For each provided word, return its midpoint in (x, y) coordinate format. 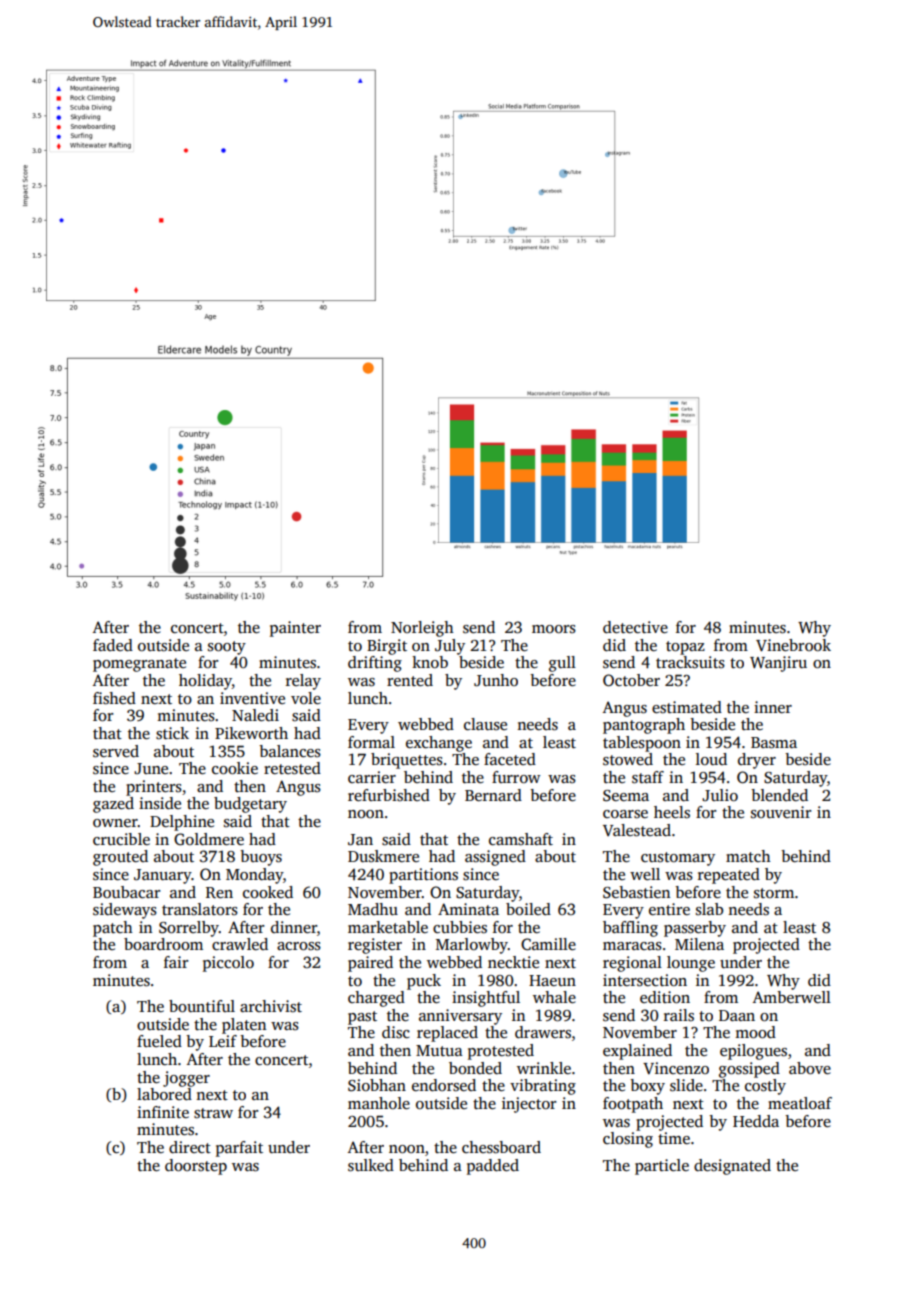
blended (779, 795)
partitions (423, 876)
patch (113, 929)
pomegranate (139, 665)
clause (485, 724)
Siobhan (377, 1085)
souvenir (781, 812)
